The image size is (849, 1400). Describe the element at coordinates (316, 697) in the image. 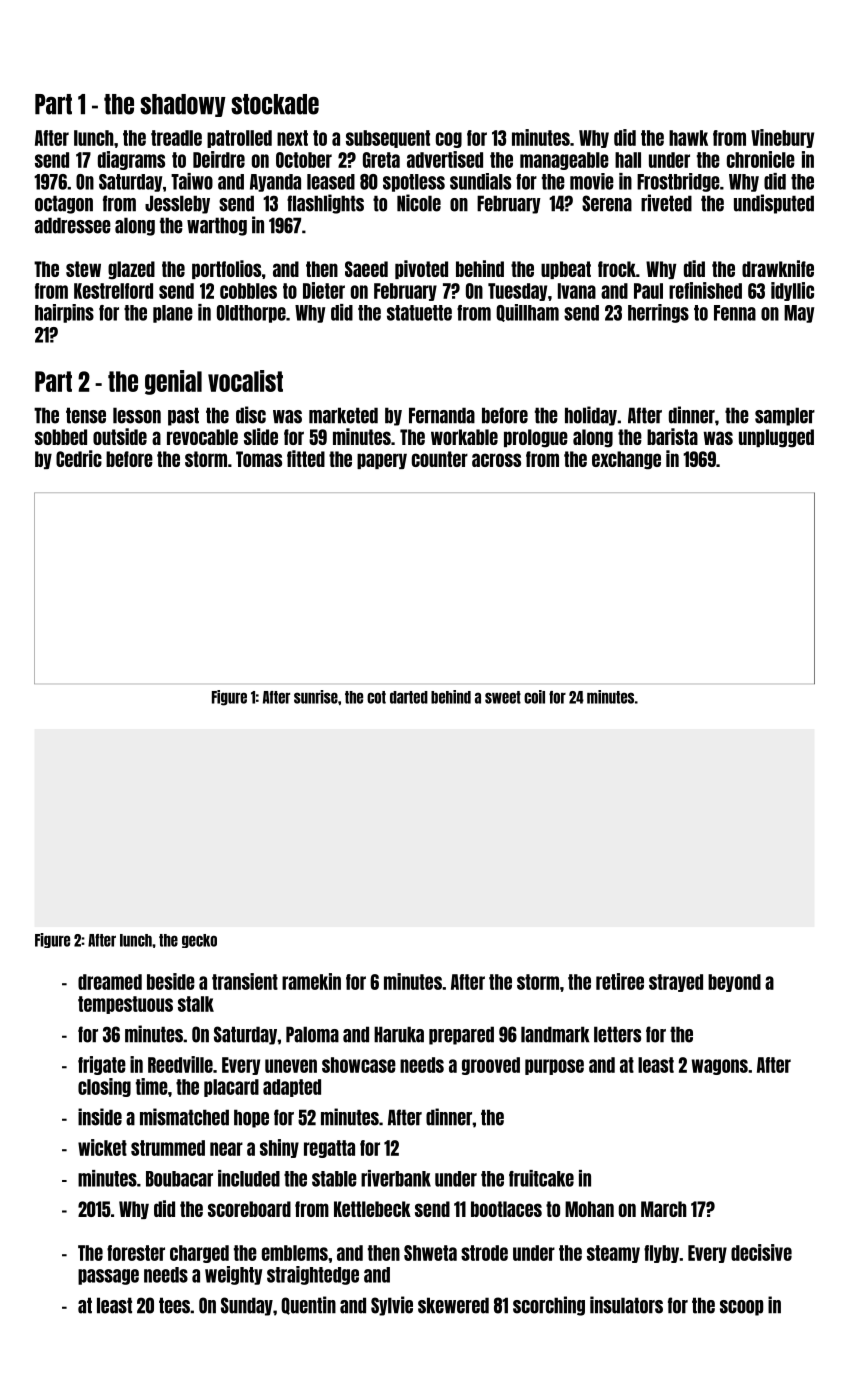

I see `sunrise` at that location.
